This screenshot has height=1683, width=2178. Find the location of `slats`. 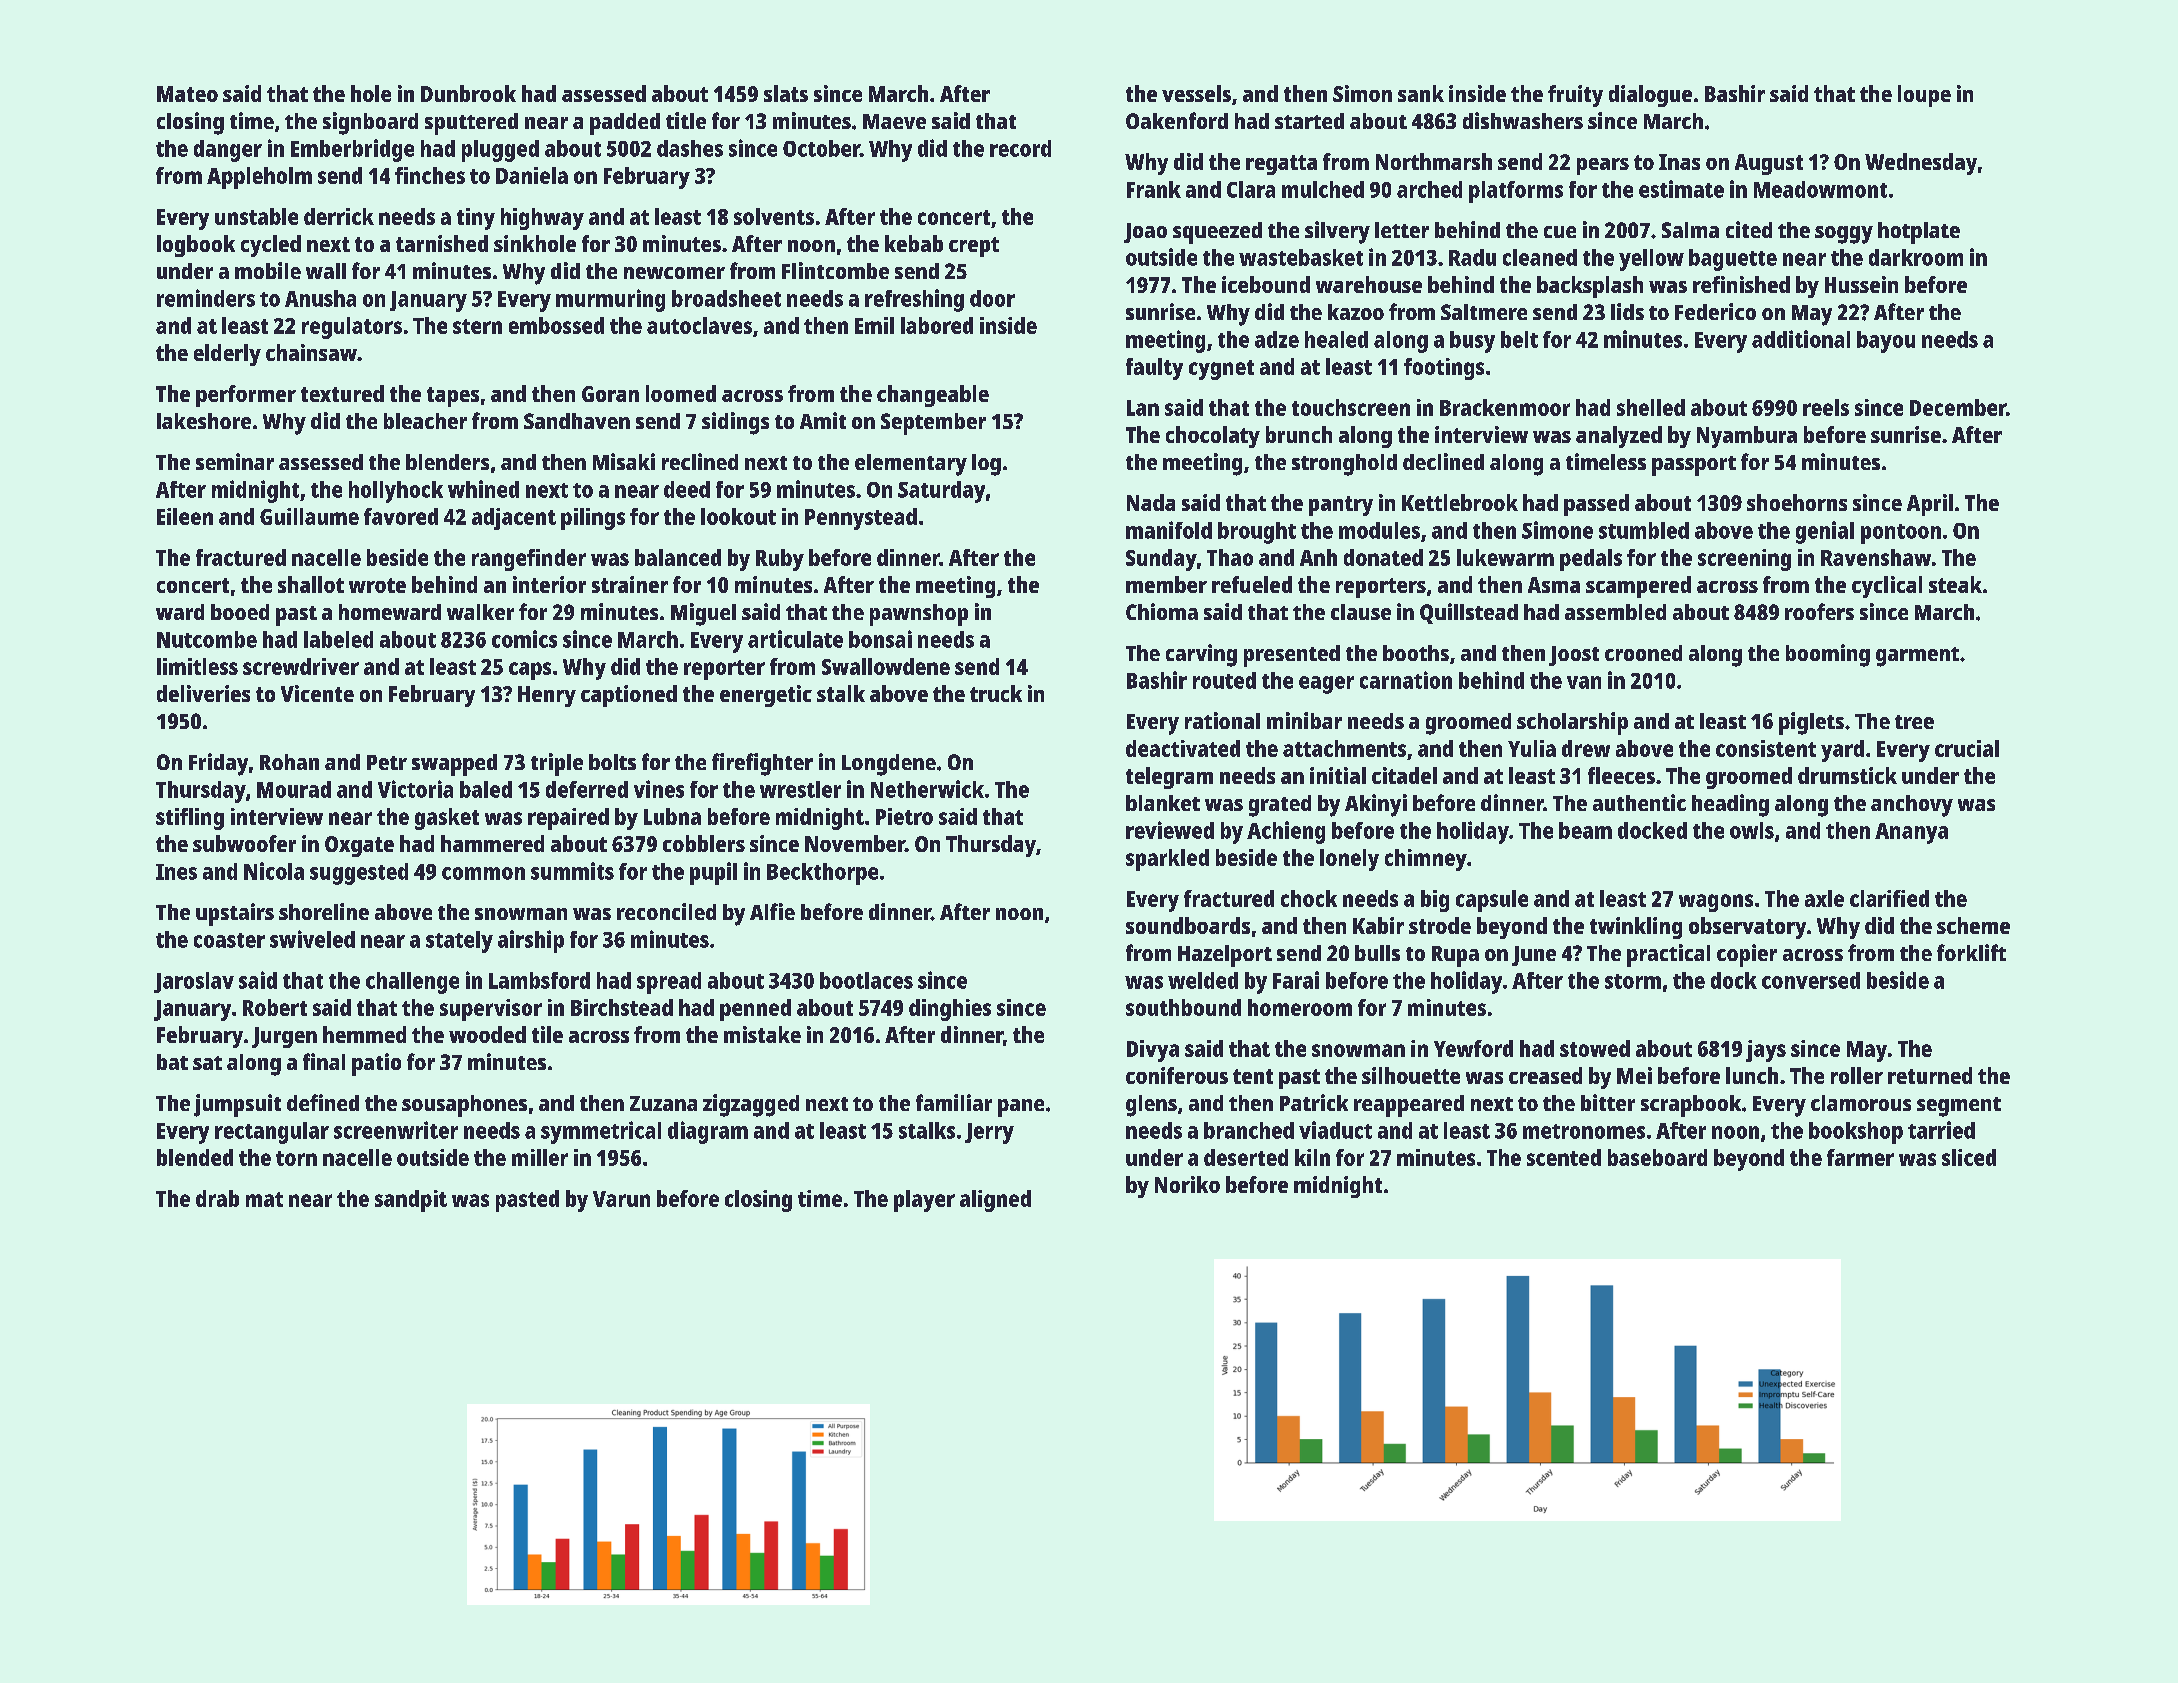

slats is located at coordinates (786, 93).
